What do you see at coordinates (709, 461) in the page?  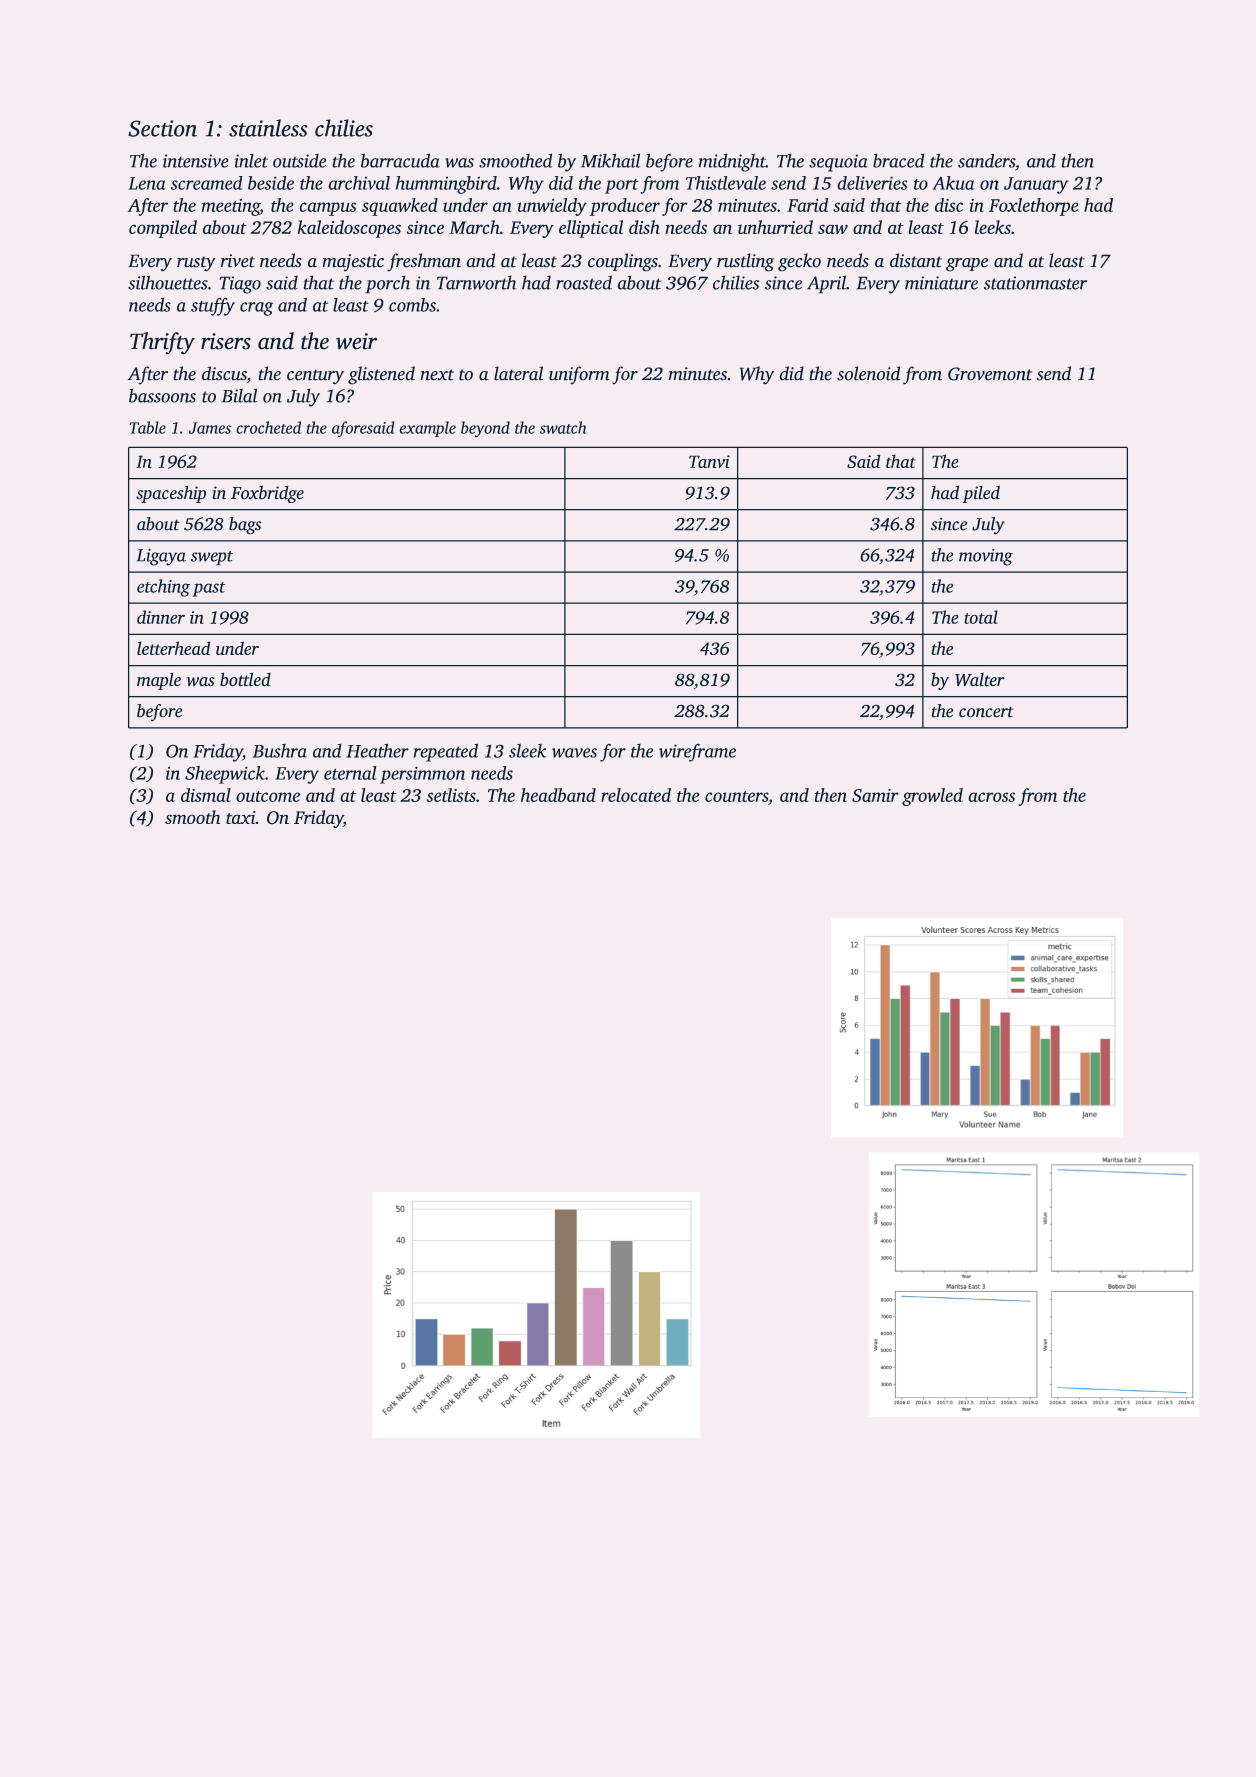 I see `Tanvi` at bounding box center [709, 461].
